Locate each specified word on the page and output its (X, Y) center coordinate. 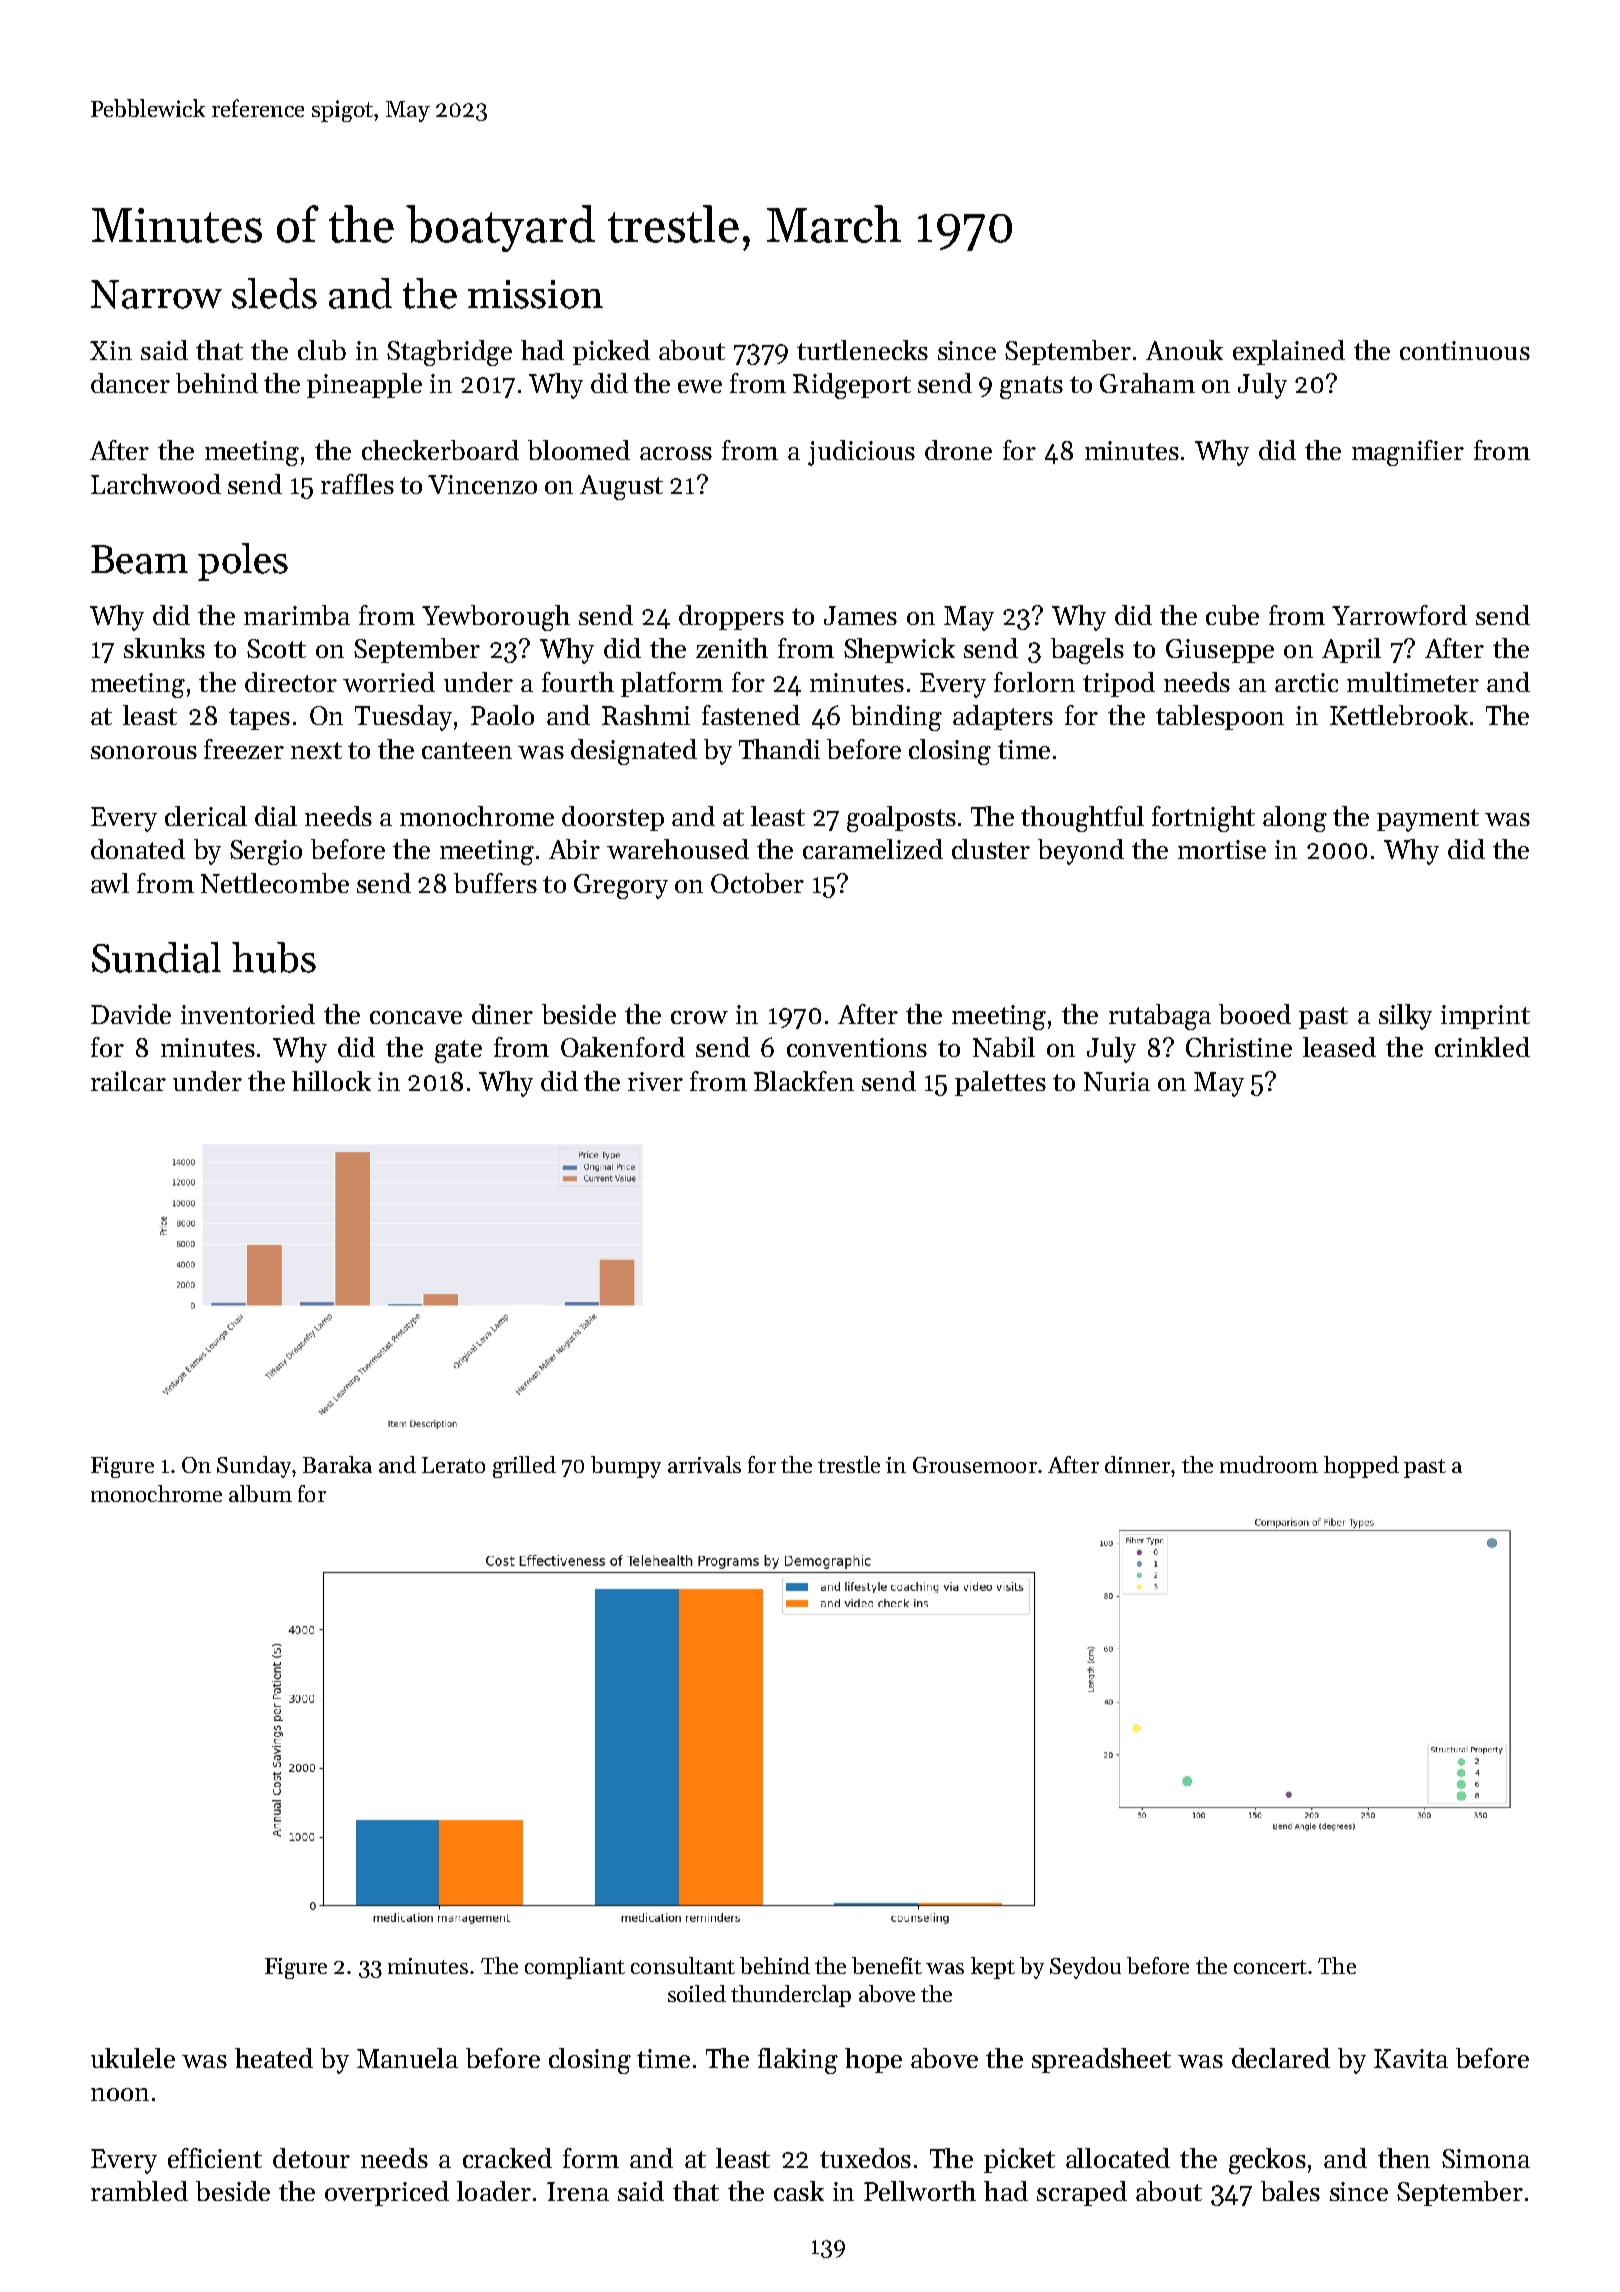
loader (494, 2191)
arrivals (704, 1464)
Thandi (779, 749)
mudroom (1269, 1464)
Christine (1239, 1047)
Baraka (337, 1464)
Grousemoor (975, 1465)
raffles (357, 484)
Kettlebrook (1399, 715)
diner (502, 1014)
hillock (331, 1081)
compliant (575, 1968)
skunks (164, 648)
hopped (1361, 1467)
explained (1289, 352)
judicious (861, 453)
